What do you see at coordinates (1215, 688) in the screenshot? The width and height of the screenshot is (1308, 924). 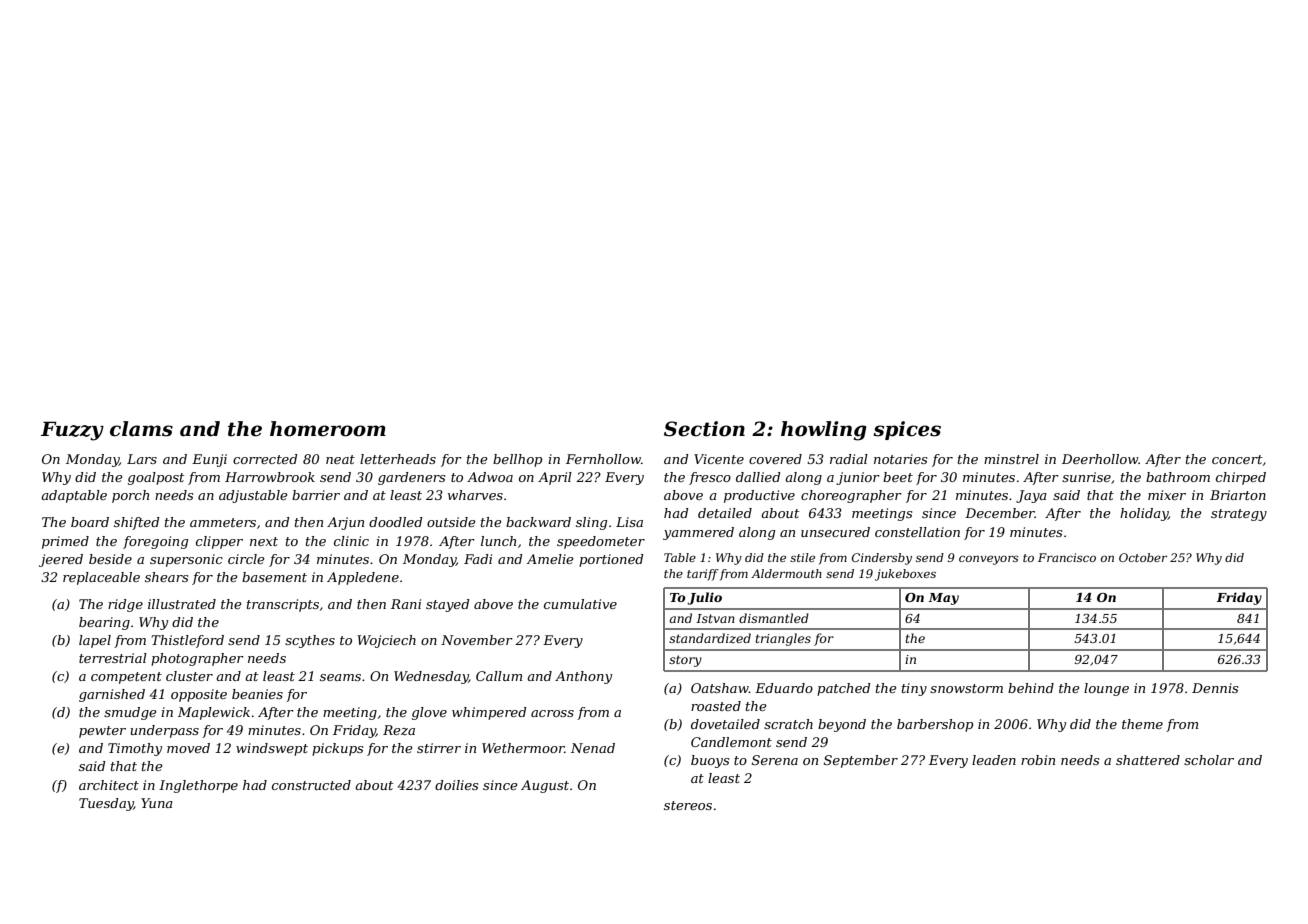 I see `Dennis` at bounding box center [1215, 688].
